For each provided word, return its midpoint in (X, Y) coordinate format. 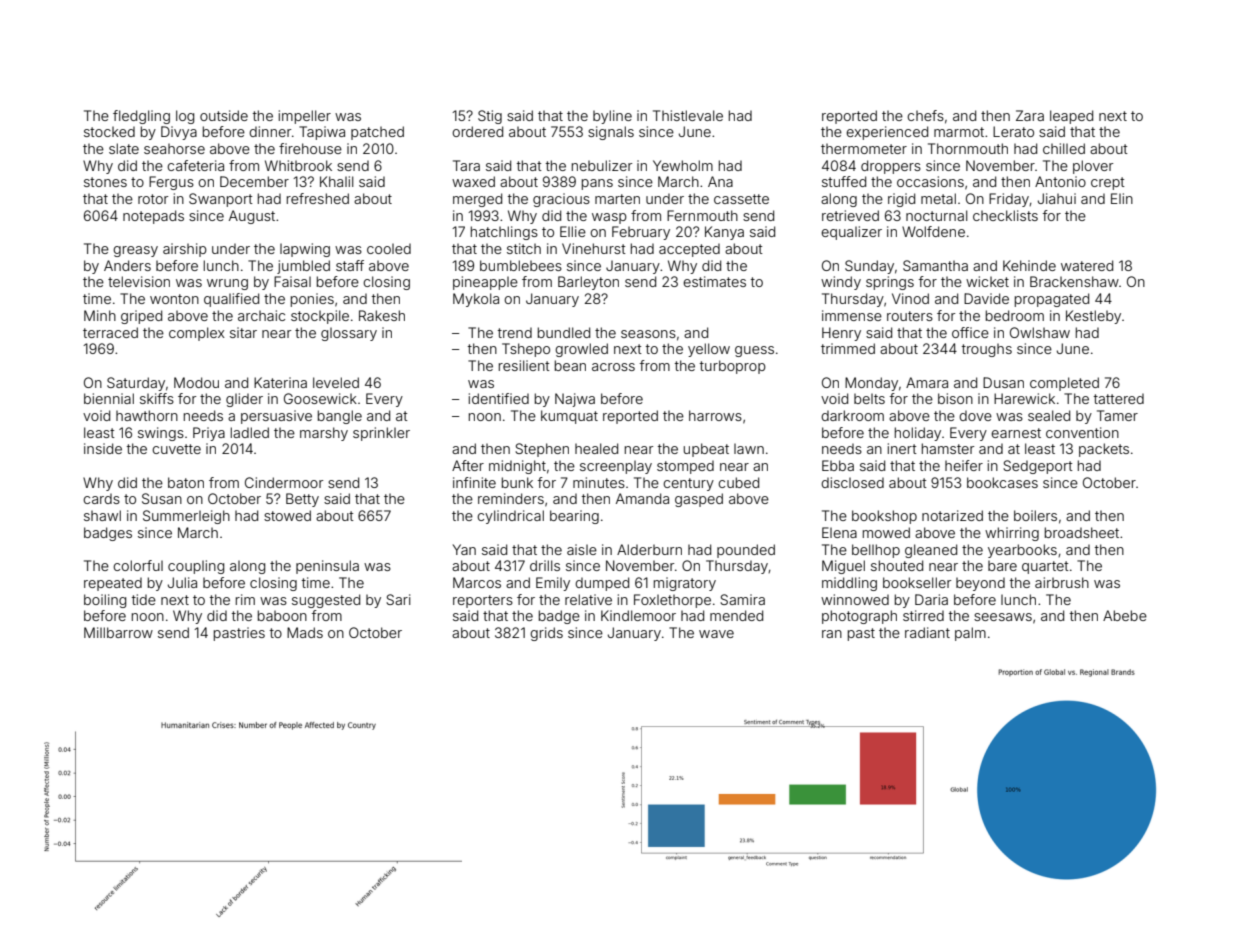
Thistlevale (688, 115)
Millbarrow (118, 632)
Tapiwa (322, 133)
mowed (886, 532)
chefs (925, 115)
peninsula (327, 567)
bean (570, 365)
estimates (714, 281)
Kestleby (1093, 317)
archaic (261, 315)
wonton (174, 299)
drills (545, 565)
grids (546, 634)
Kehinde (1029, 265)
